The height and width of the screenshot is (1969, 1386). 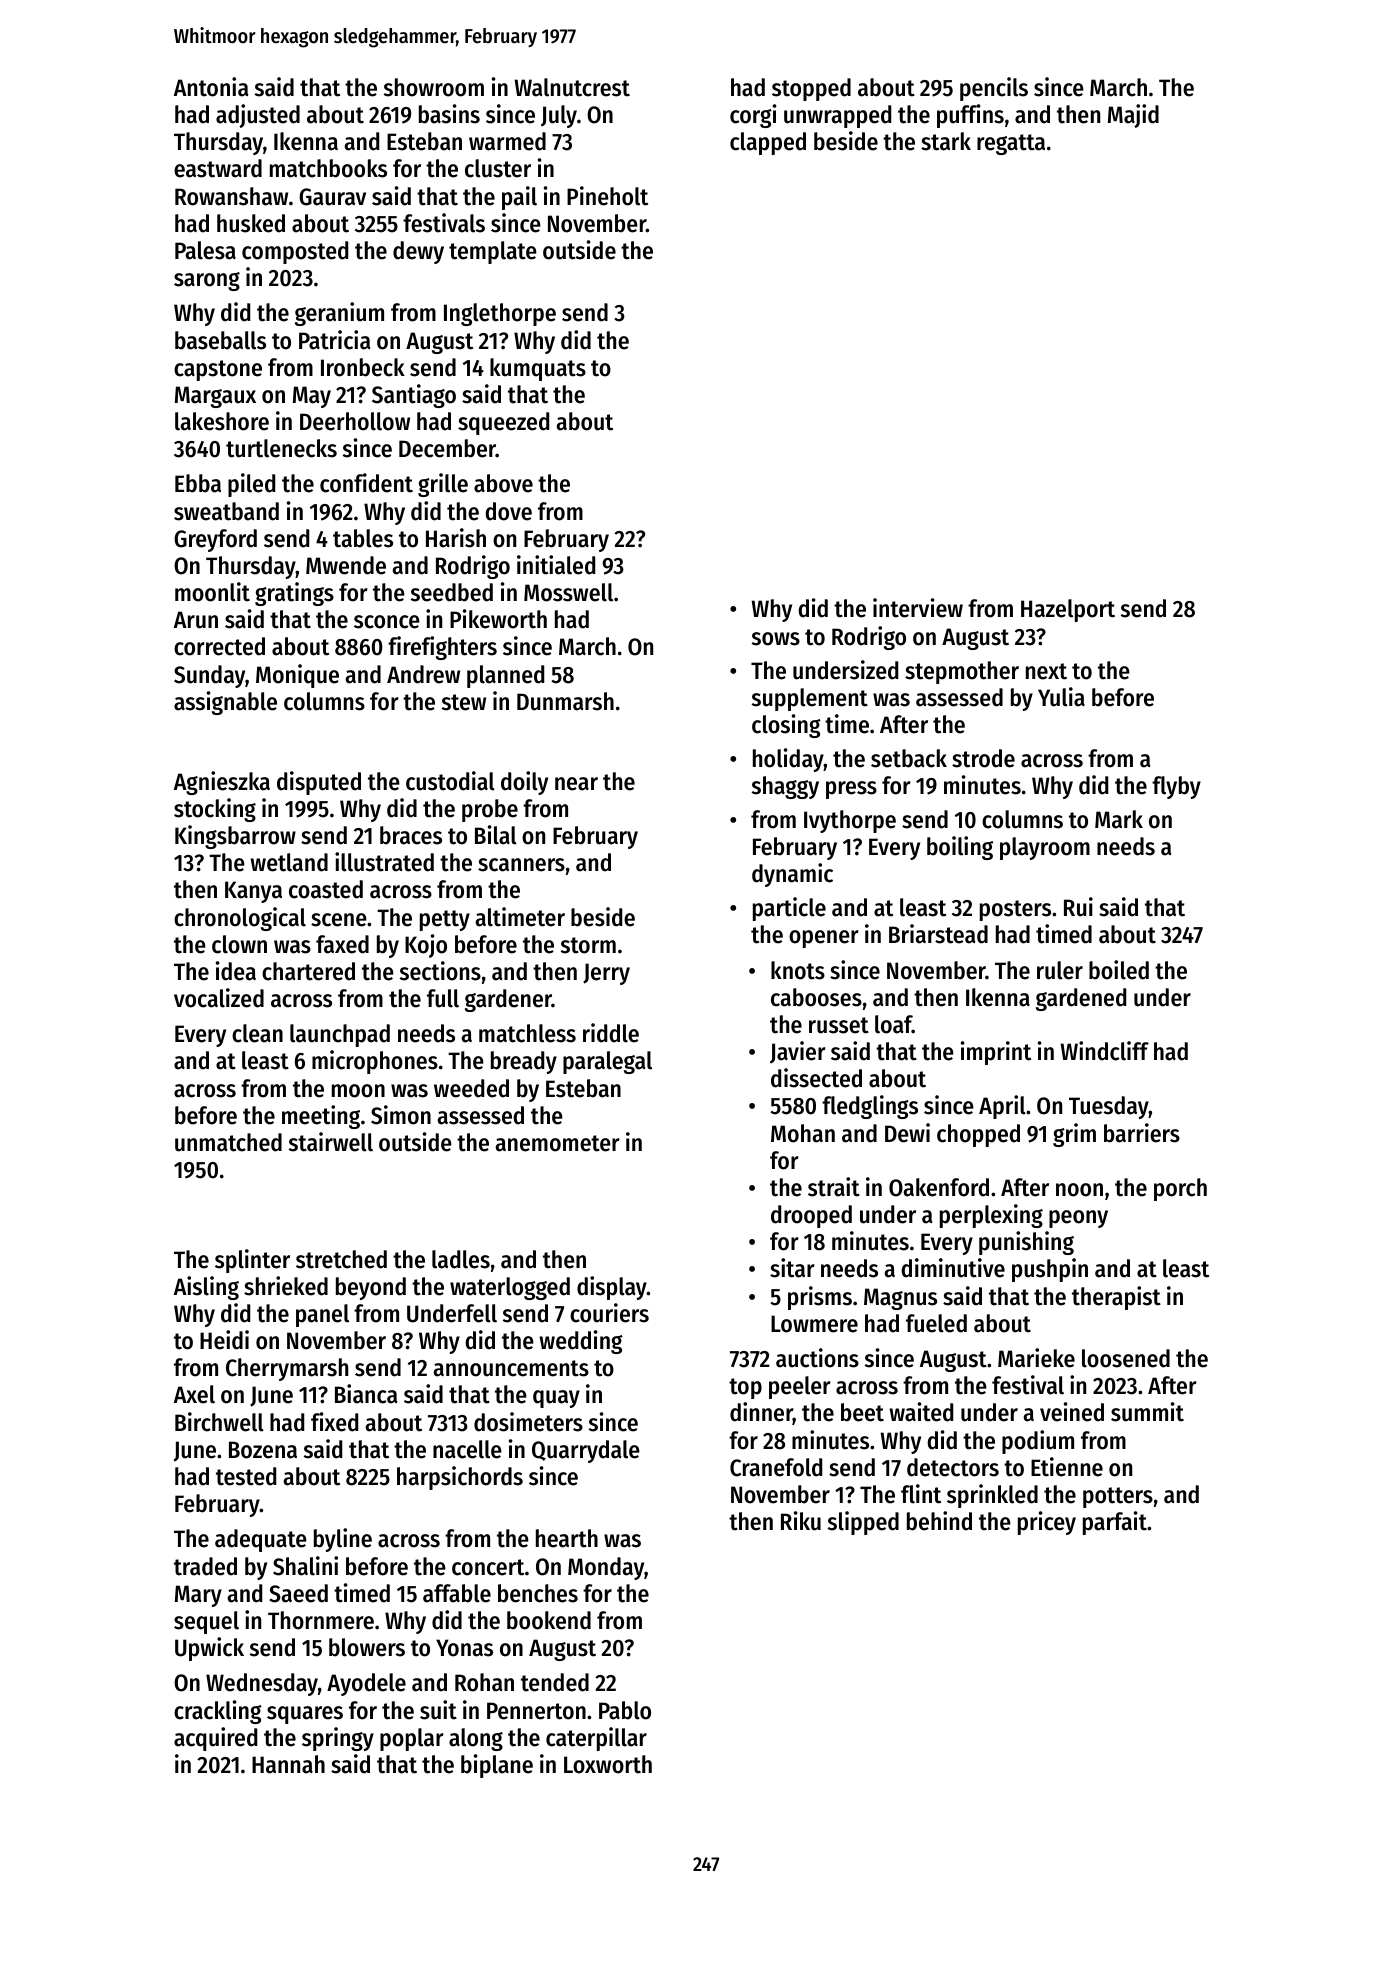 I want to click on Hannah, so click(x=288, y=1764).
